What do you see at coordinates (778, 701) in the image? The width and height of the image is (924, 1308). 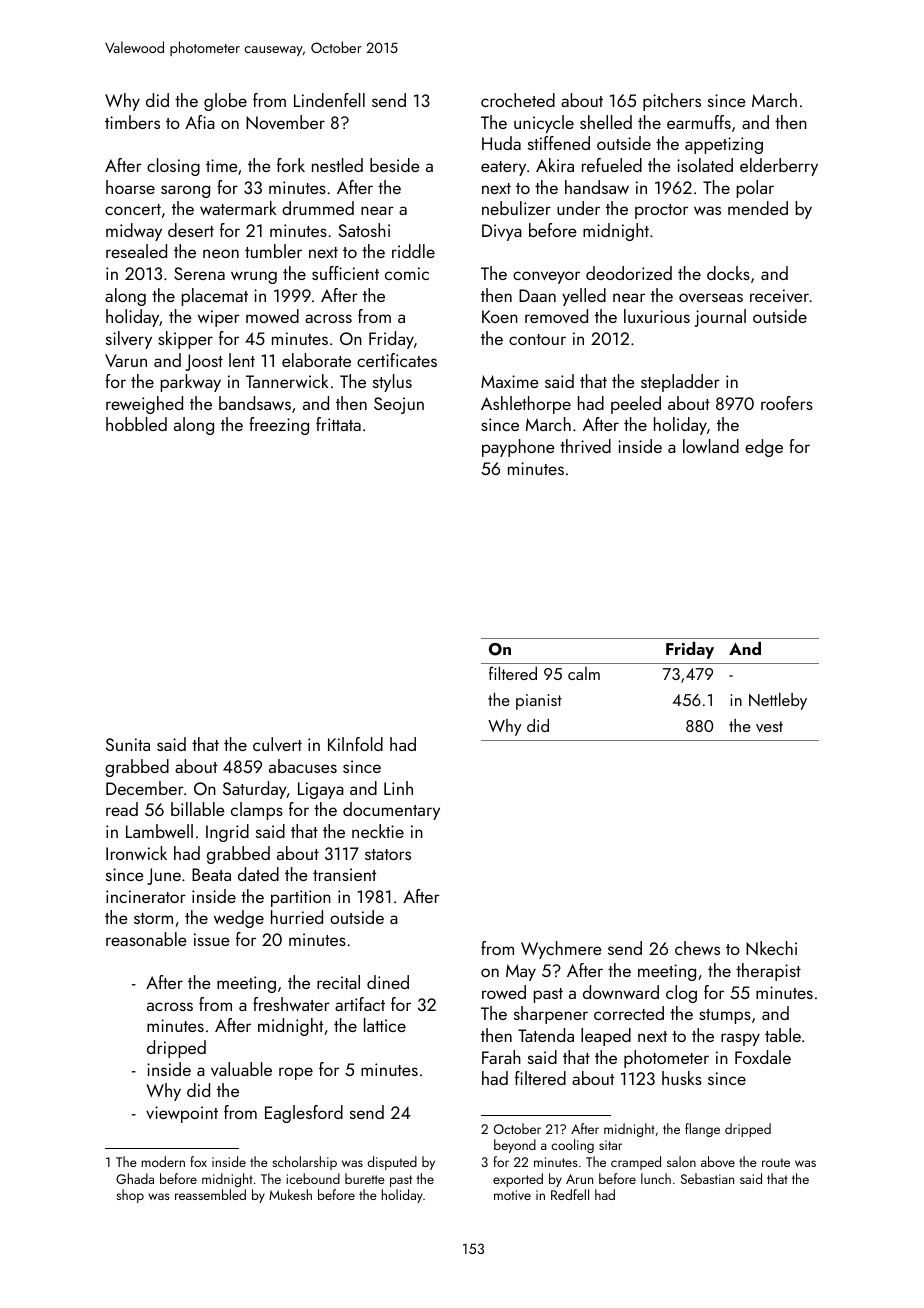 I see `Nettleby` at bounding box center [778, 701].
